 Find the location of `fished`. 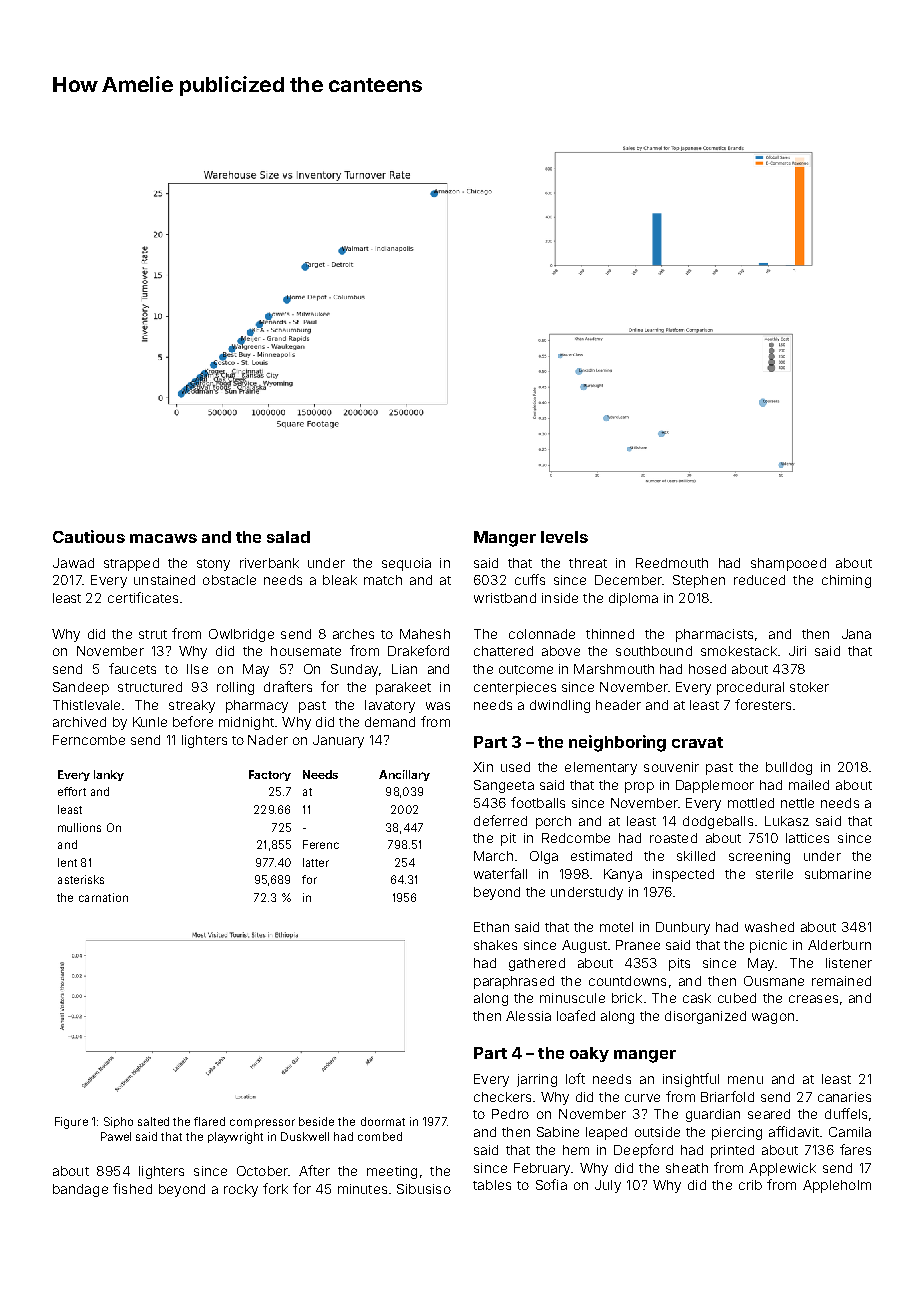

fished is located at coordinates (132, 1188).
